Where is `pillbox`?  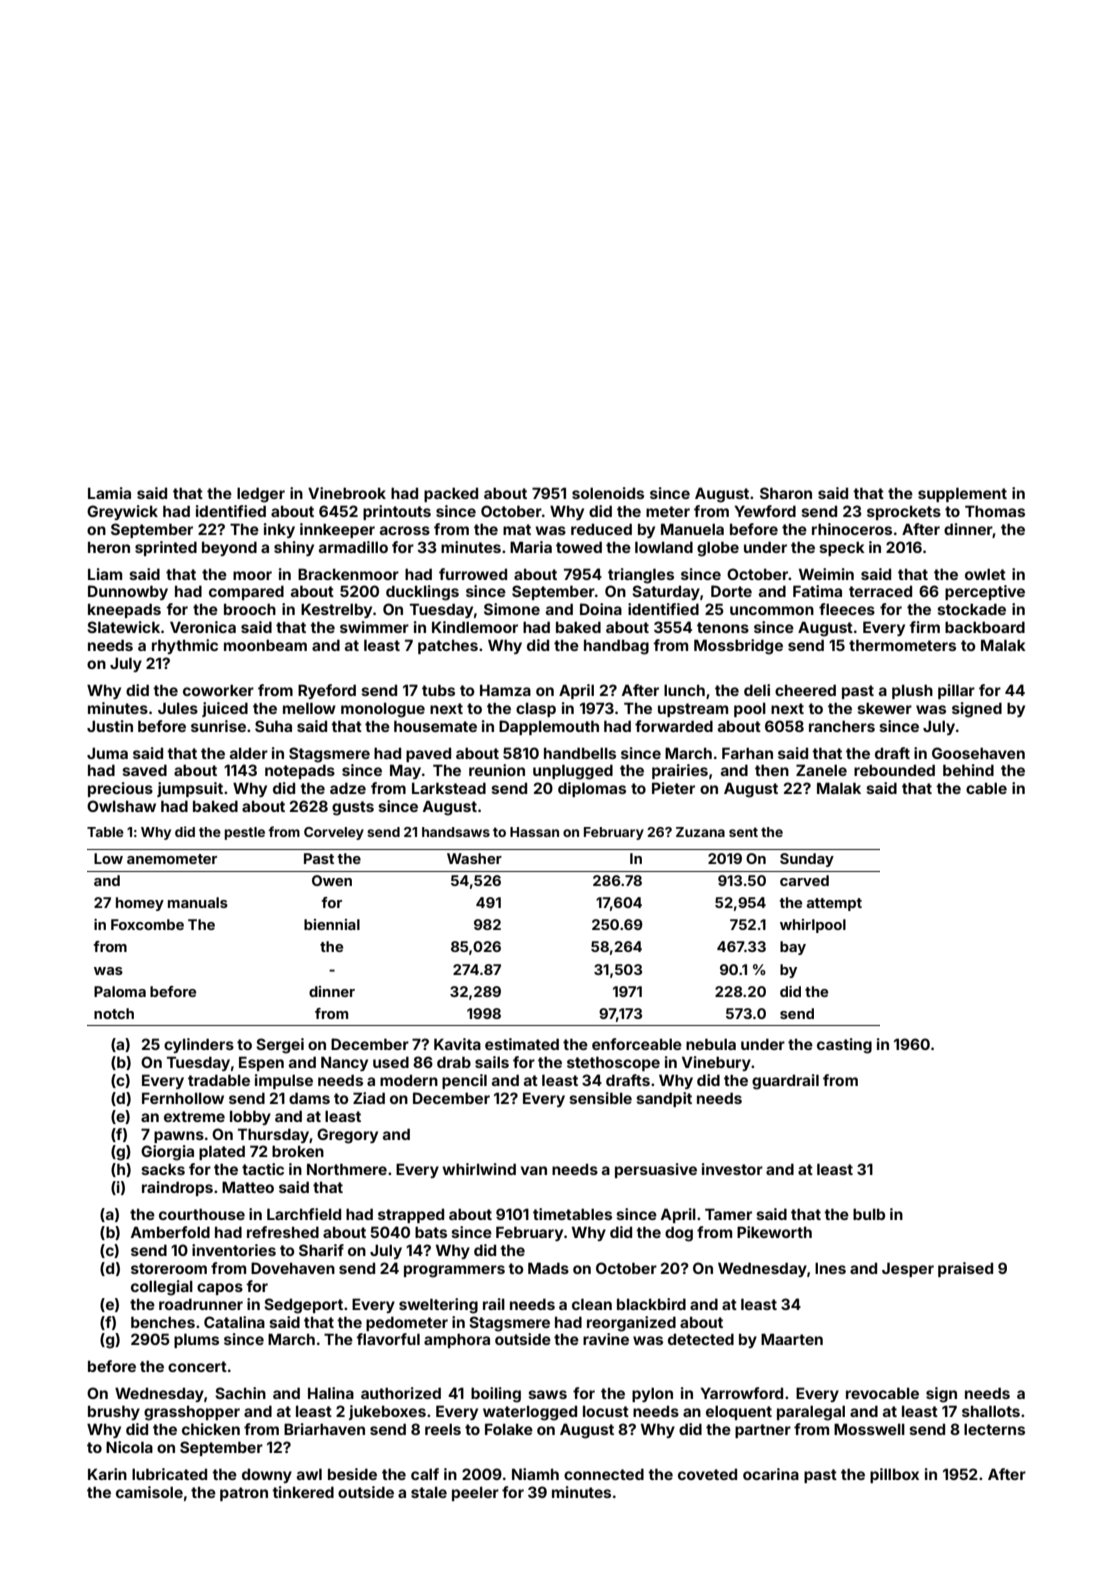 pillbox is located at coordinates (894, 1475).
